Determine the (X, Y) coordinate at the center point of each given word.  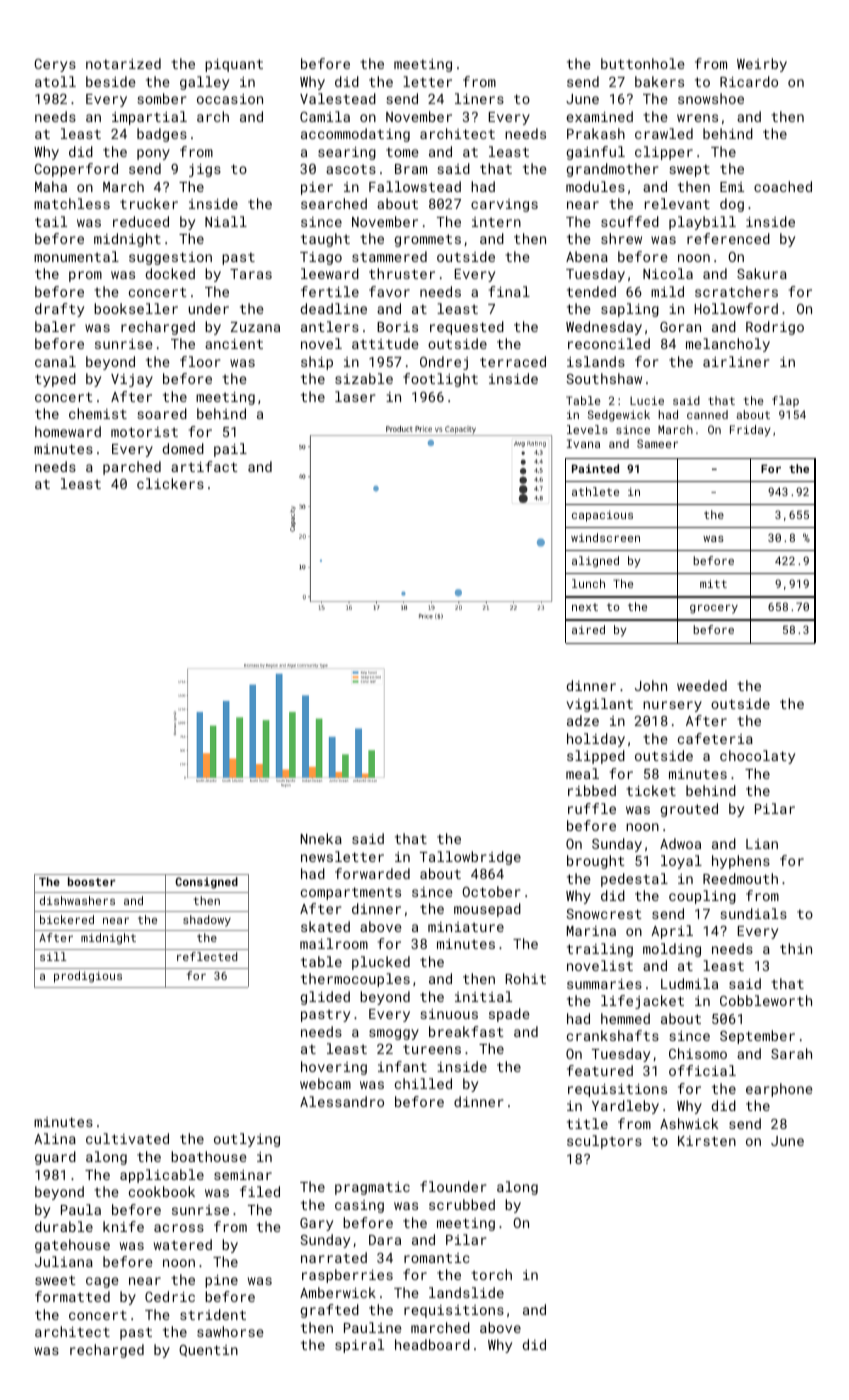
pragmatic (372, 1188)
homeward (68, 431)
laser (355, 396)
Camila (325, 116)
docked (170, 273)
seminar (243, 1175)
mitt (713, 583)
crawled (664, 133)
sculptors (604, 1142)
